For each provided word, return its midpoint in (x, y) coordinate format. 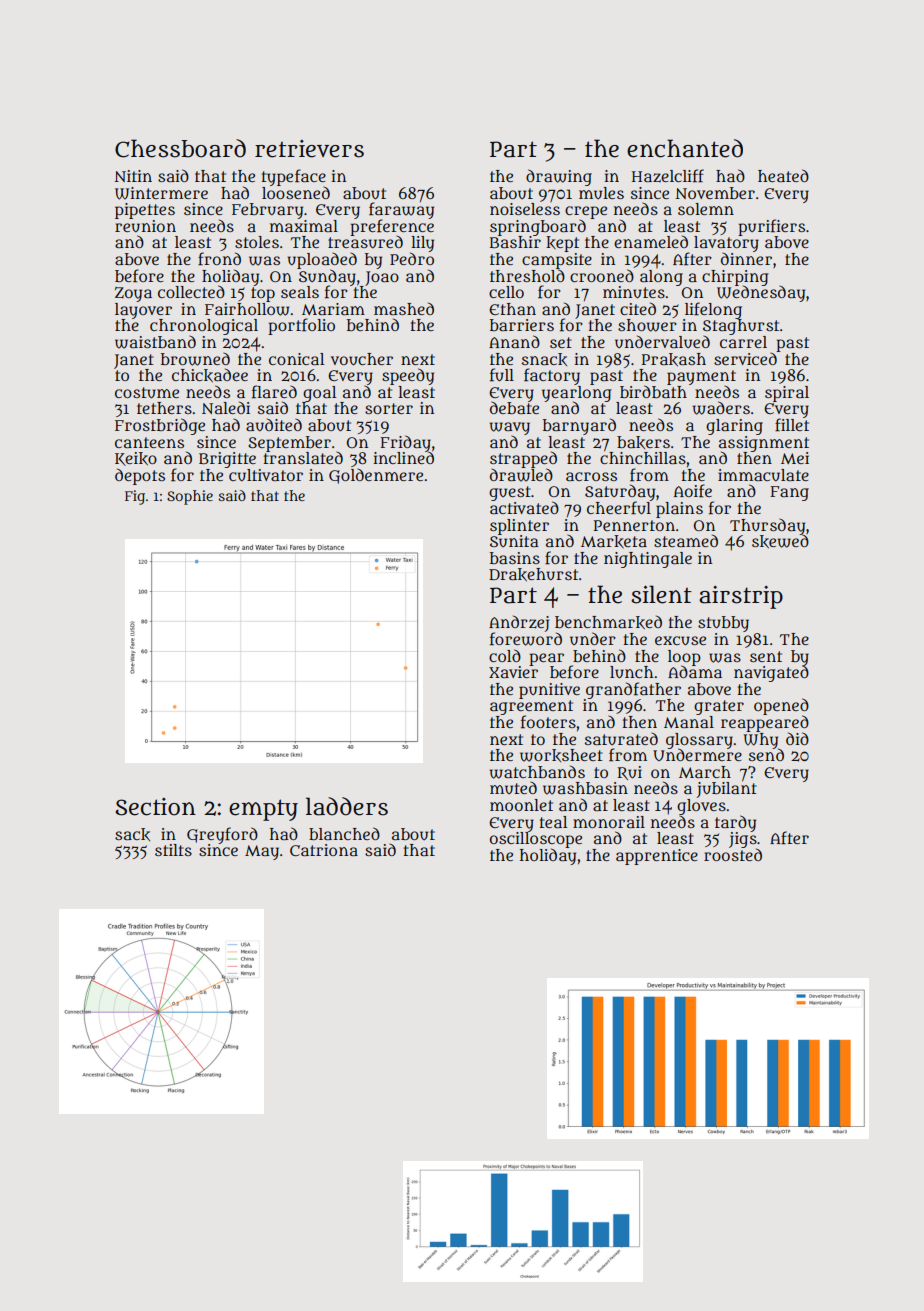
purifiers (771, 227)
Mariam (333, 309)
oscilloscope (536, 840)
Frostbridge (160, 426)
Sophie (190, 497)
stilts (173, 850)
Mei (795, 458)
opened (781, 706)
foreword (526, 639)
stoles (257, 242)
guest (510, 493)
